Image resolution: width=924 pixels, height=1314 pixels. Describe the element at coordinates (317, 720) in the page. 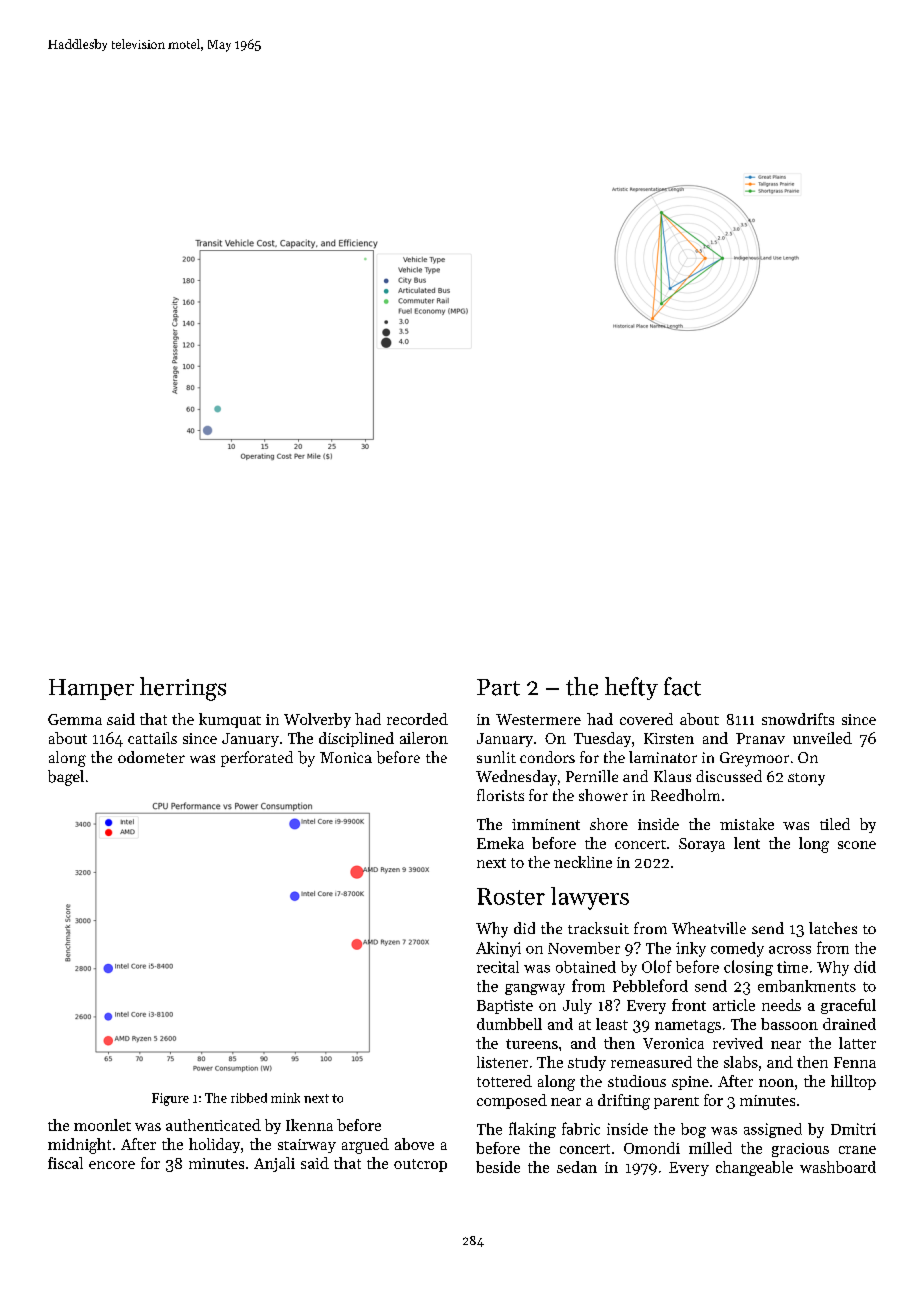

I see `Wolverby` at that location.
